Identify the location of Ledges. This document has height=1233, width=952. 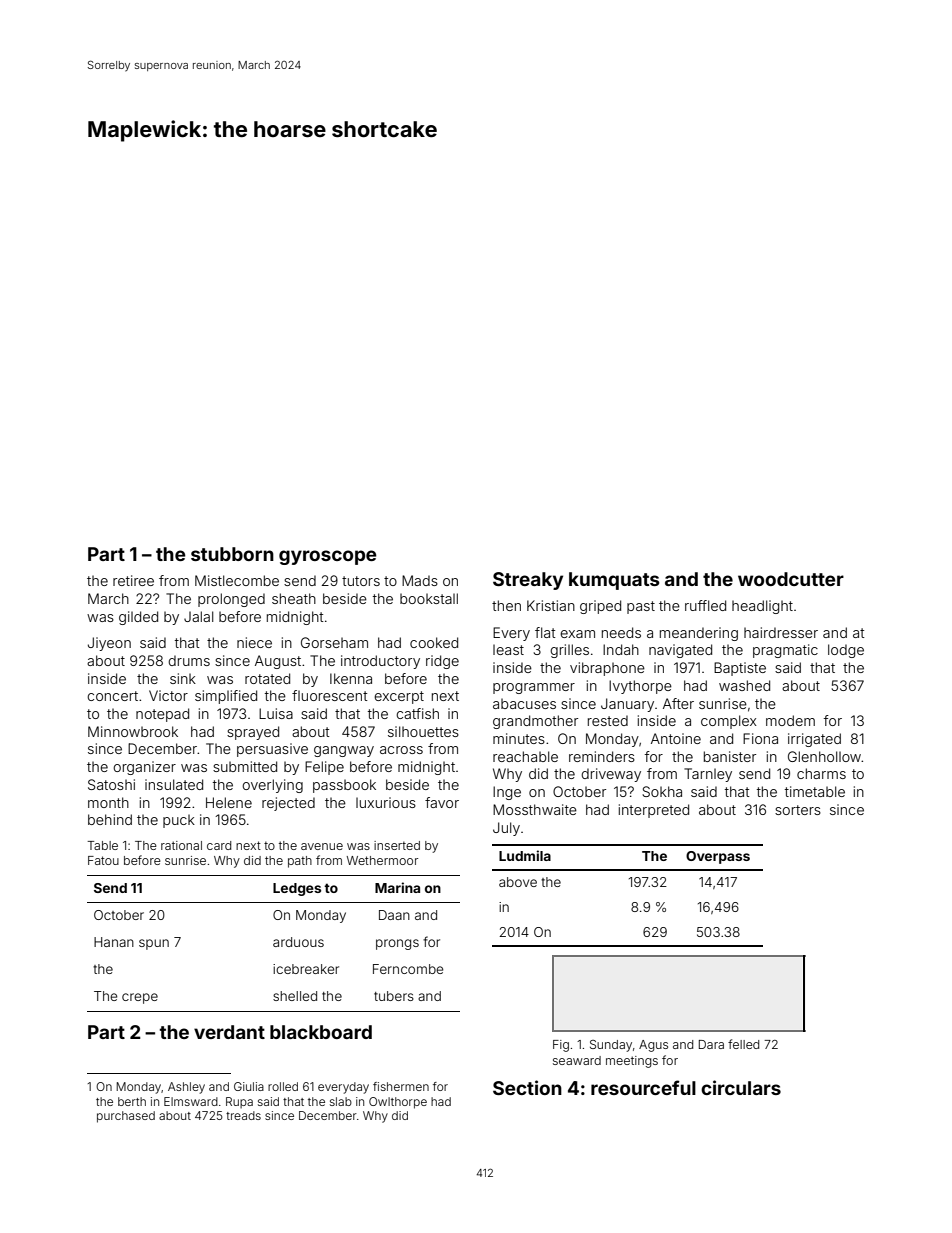
(297, 889).
